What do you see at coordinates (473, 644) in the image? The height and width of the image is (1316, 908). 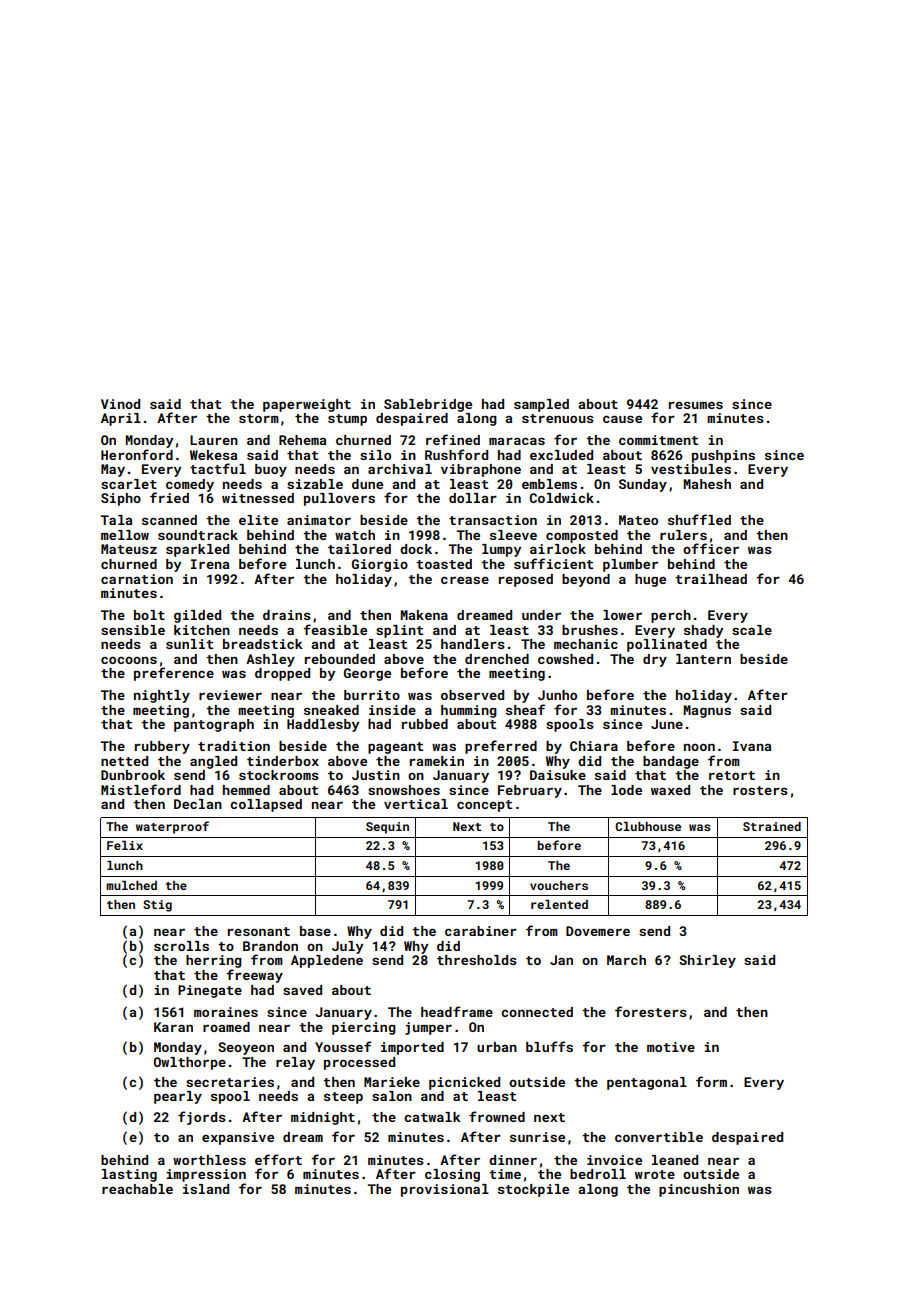 I see `handlers` at bounding box center [473, 644].
